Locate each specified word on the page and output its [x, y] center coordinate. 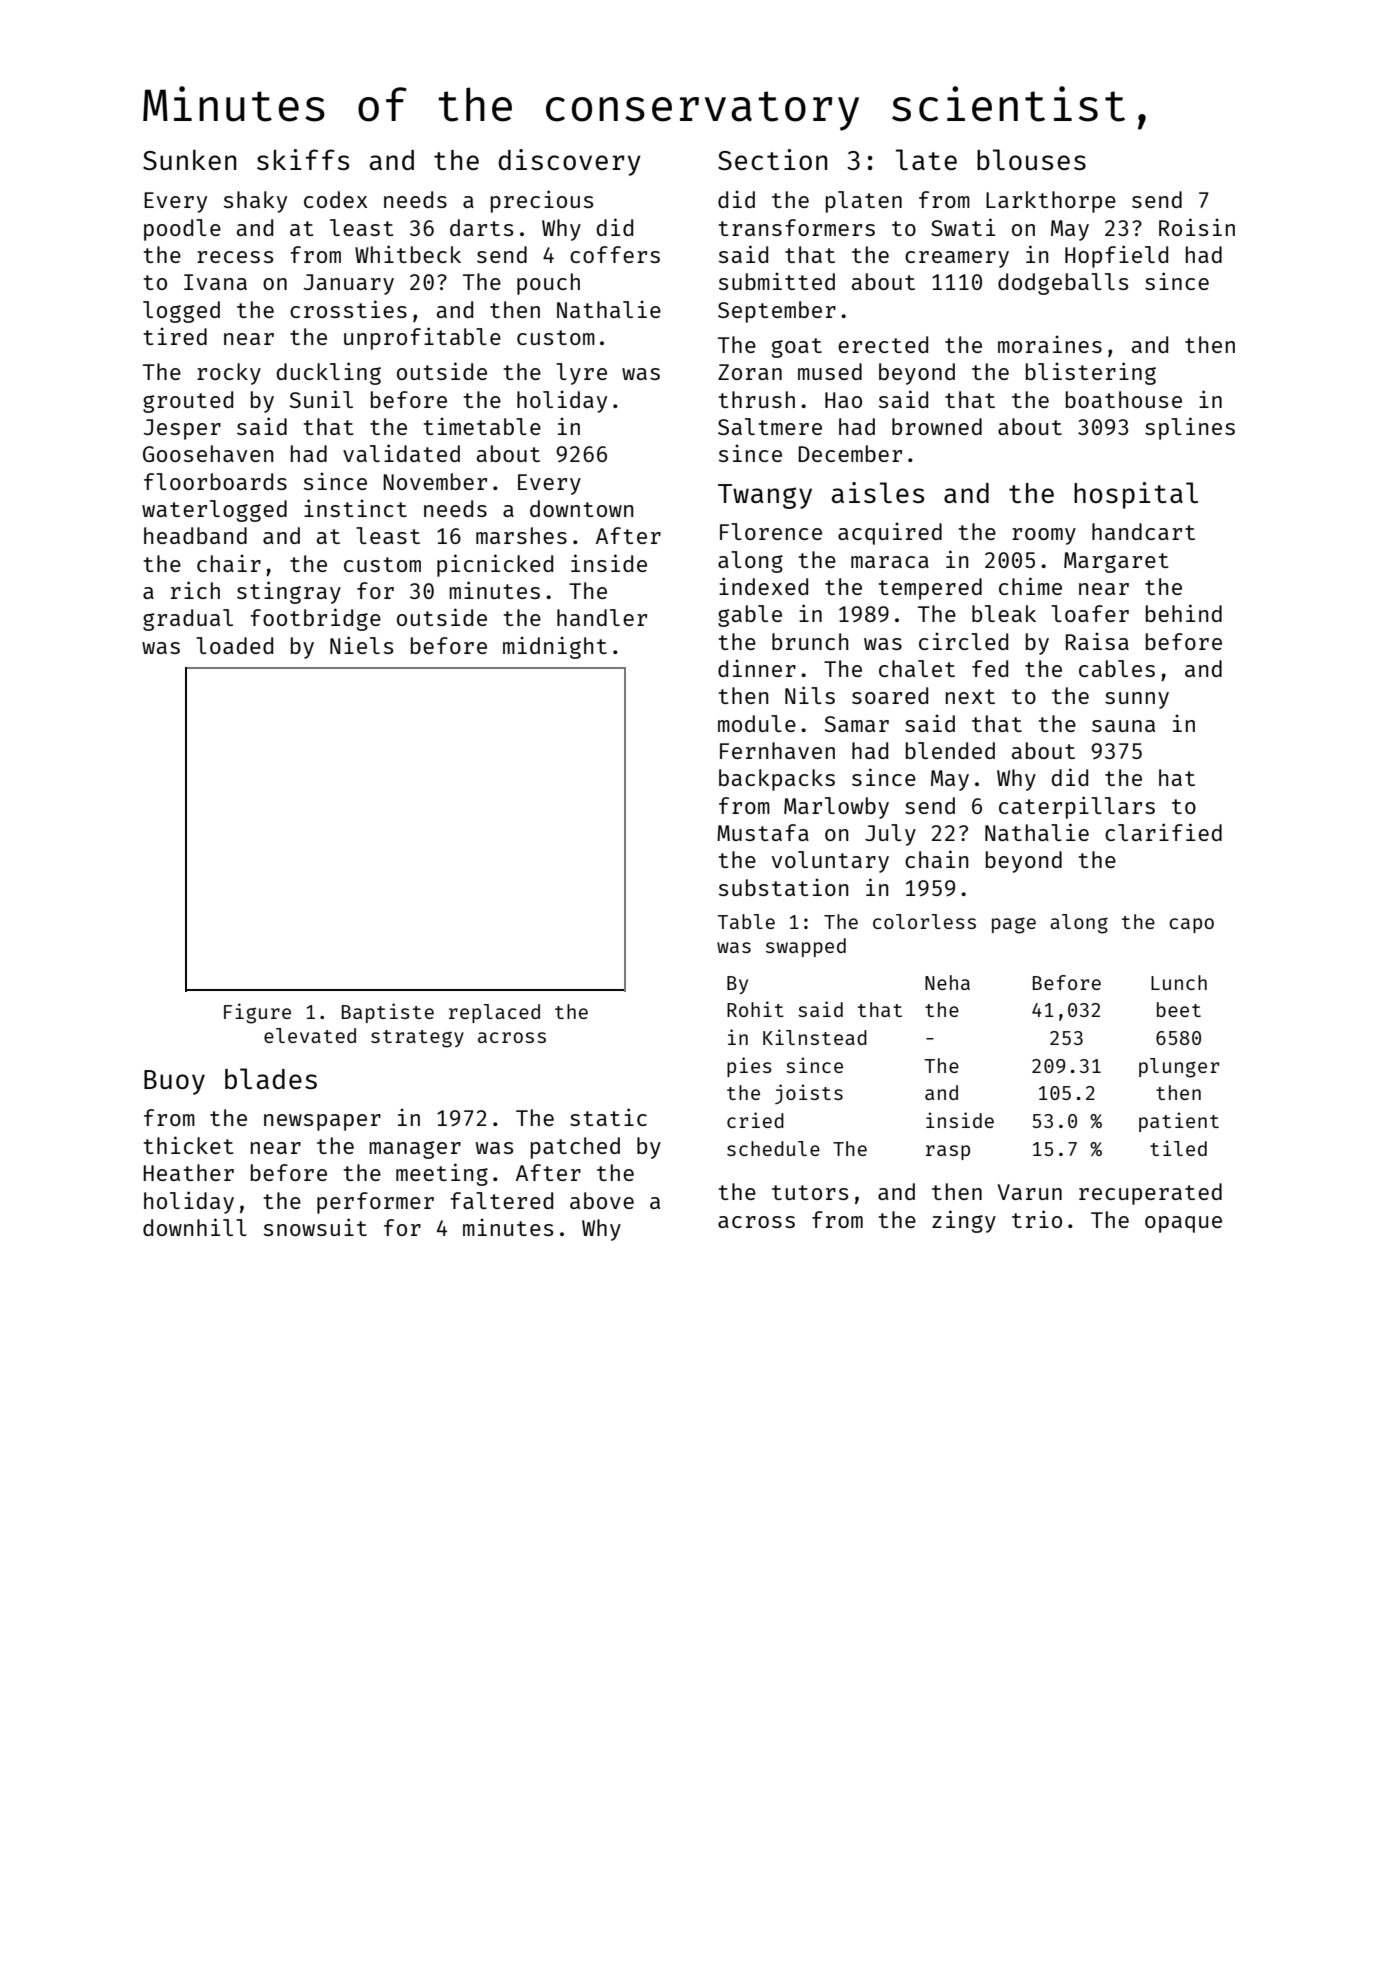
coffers [615, 254]
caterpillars [1077, 807]
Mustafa [763, 832]
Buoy [174, 1082]
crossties [348, 309]
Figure [257, 1013]
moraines [1050, 344]
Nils [810, 695]
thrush [756, 399]
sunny [1137, 700]
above [602, 1200]
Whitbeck [408, 254]
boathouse [1124, 399]
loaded [234, 645]
